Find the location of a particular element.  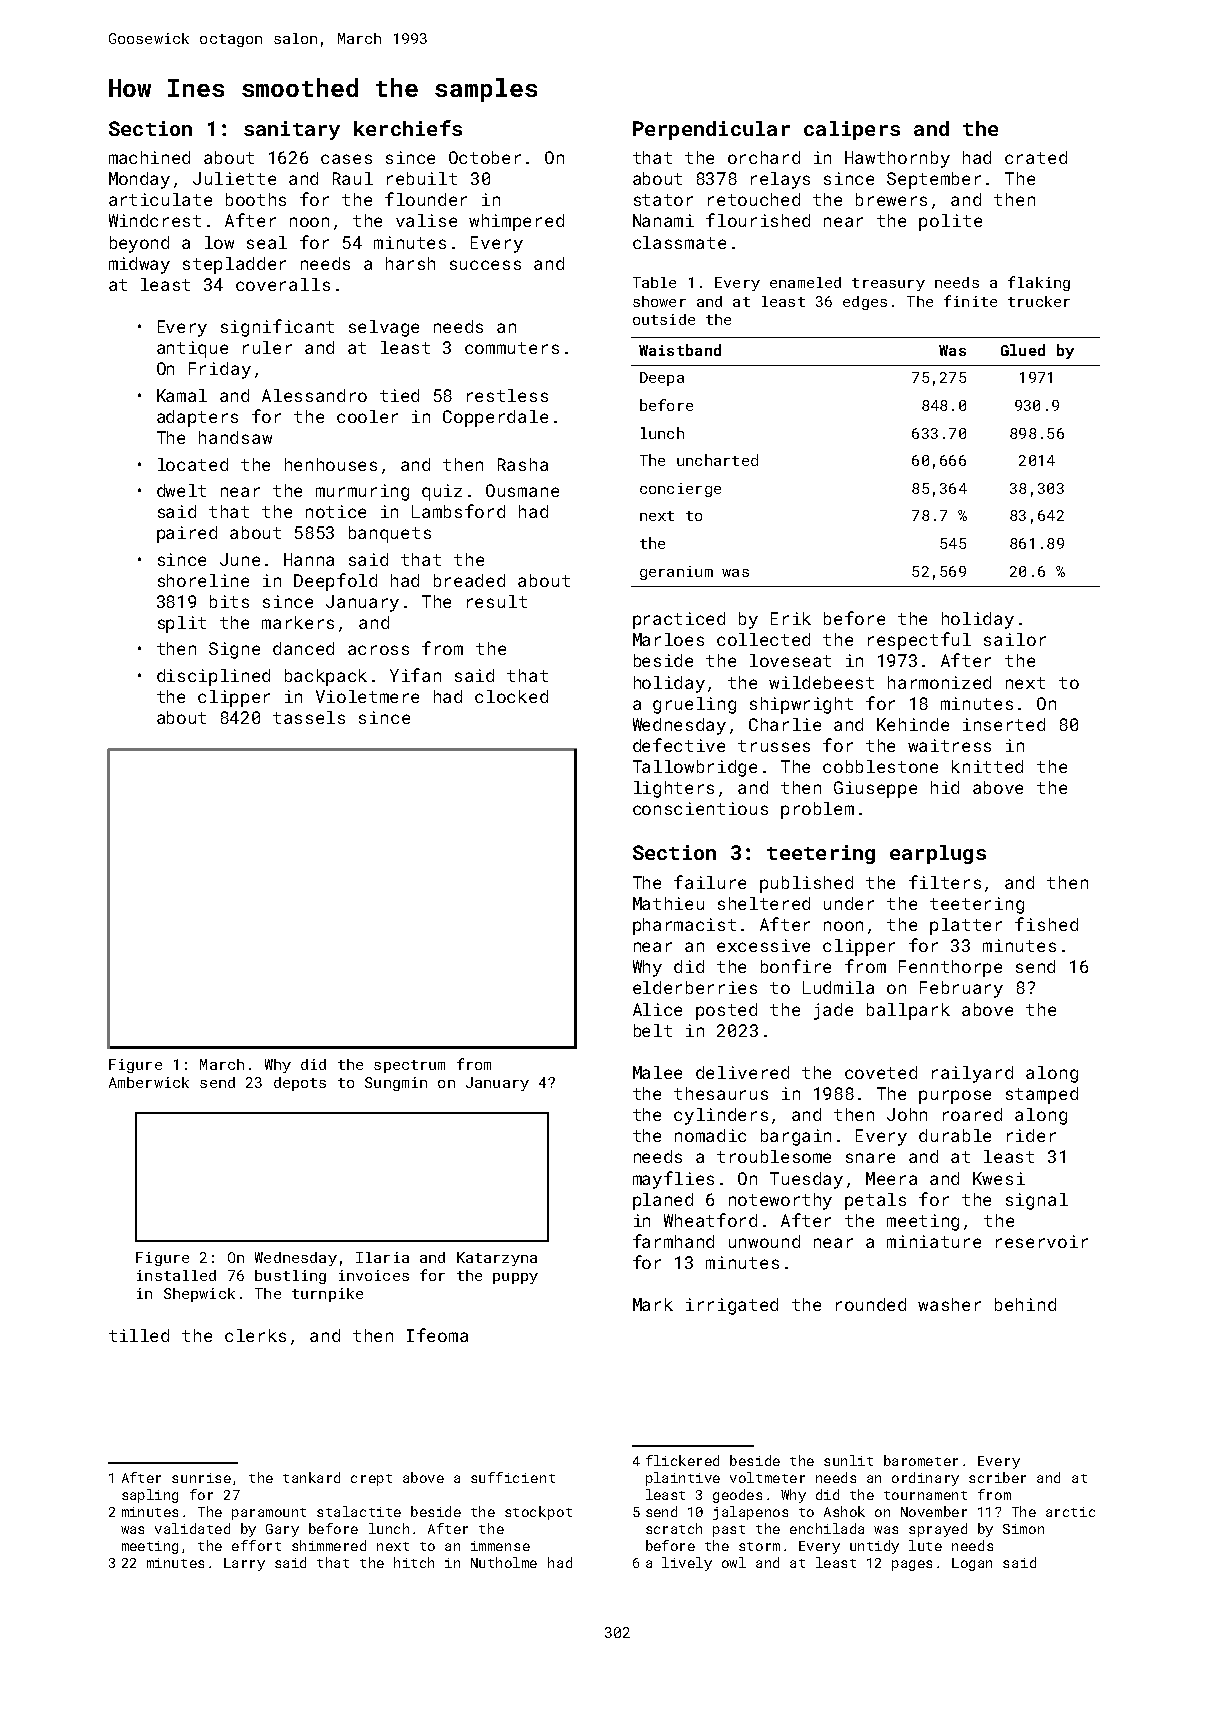

John is located at coordinates (907, 1114).
